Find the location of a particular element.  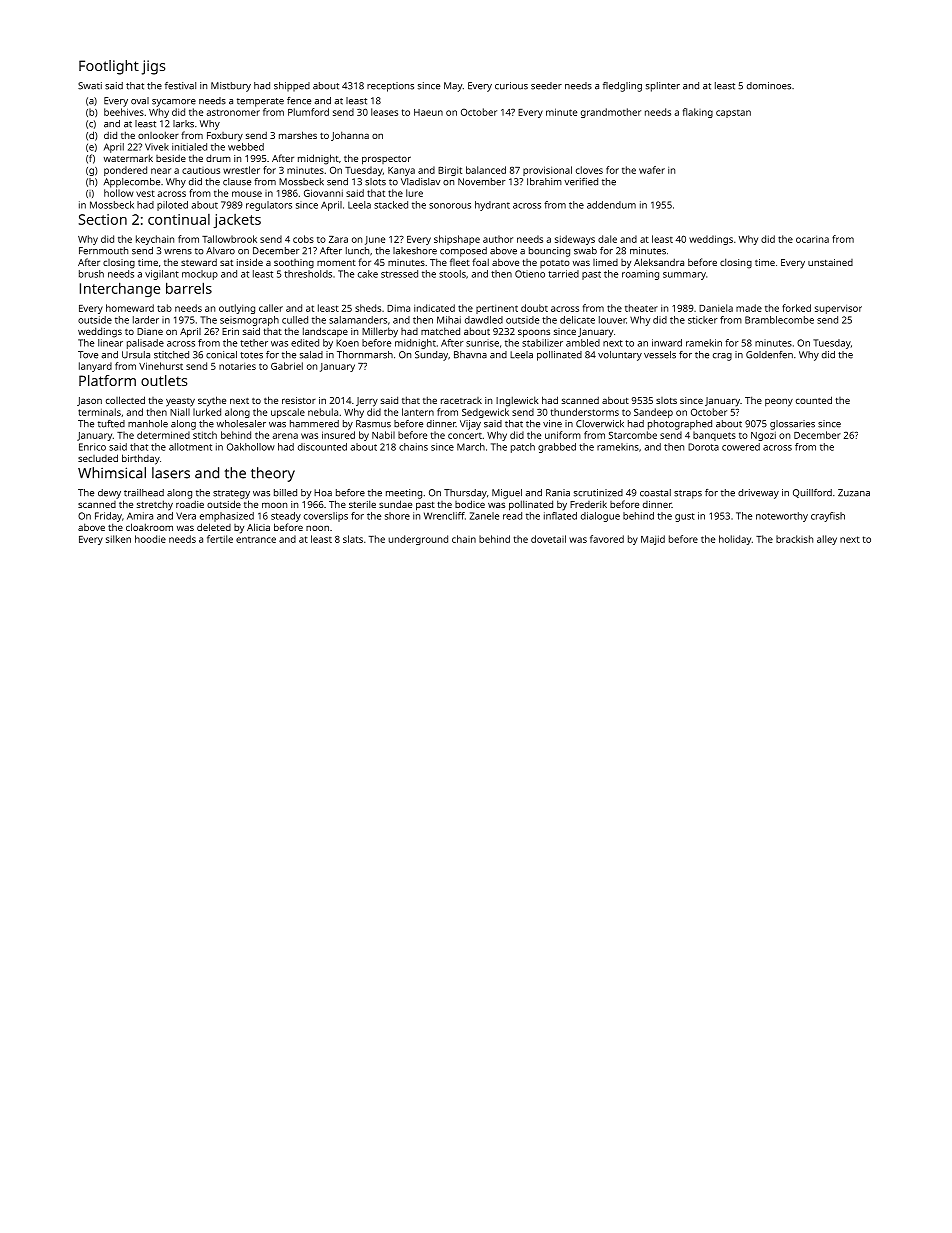

forked is located at coordinates (796, 308).
